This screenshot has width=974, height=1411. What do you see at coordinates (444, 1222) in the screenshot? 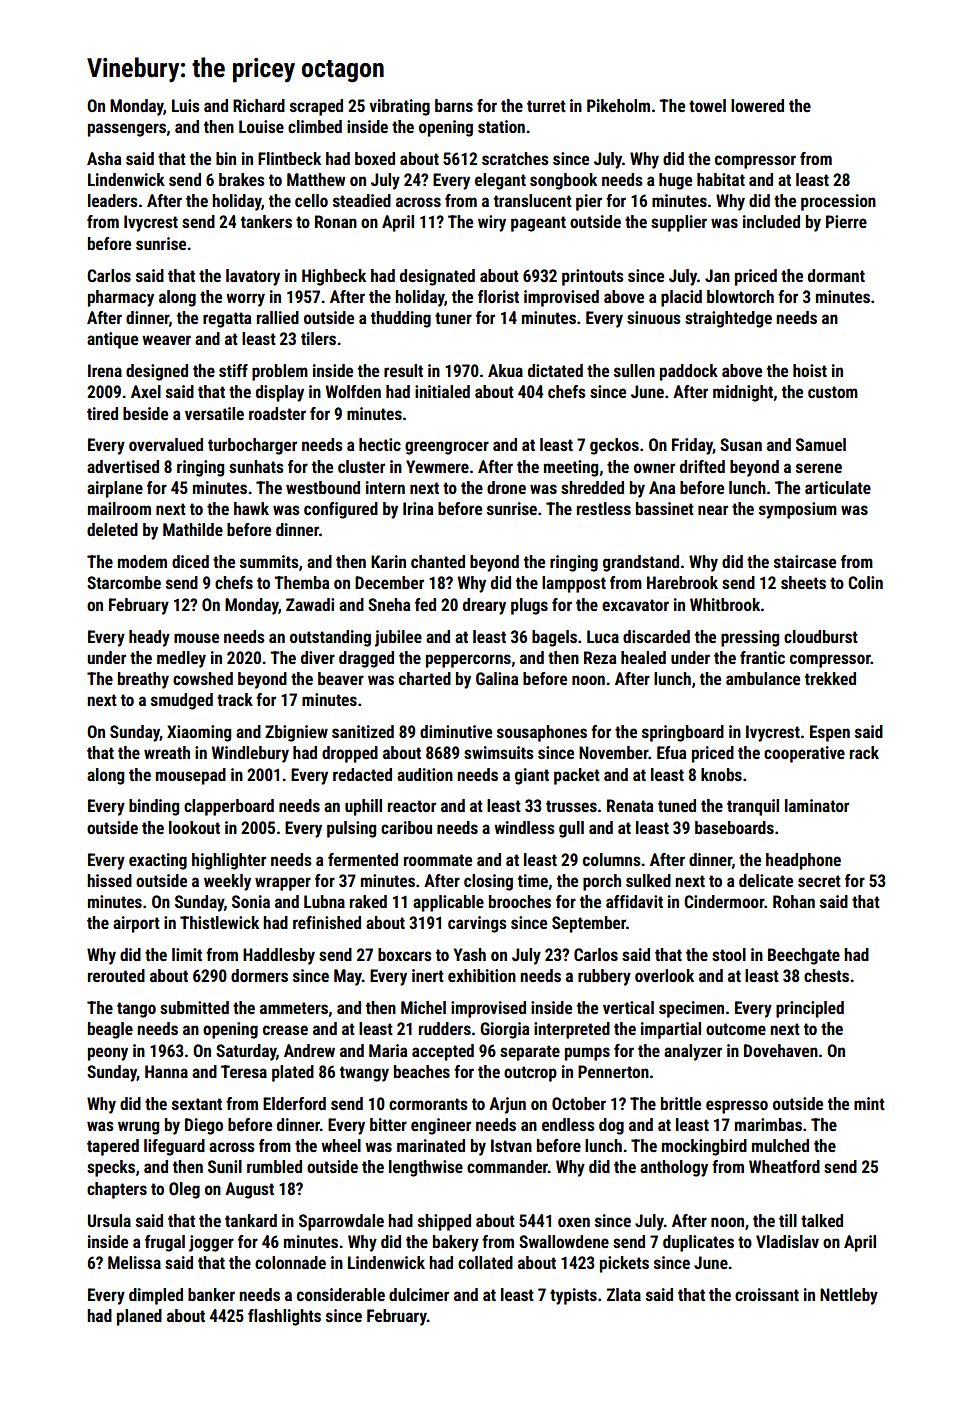
I see `shipped` at bounding box center [444, 1222].
